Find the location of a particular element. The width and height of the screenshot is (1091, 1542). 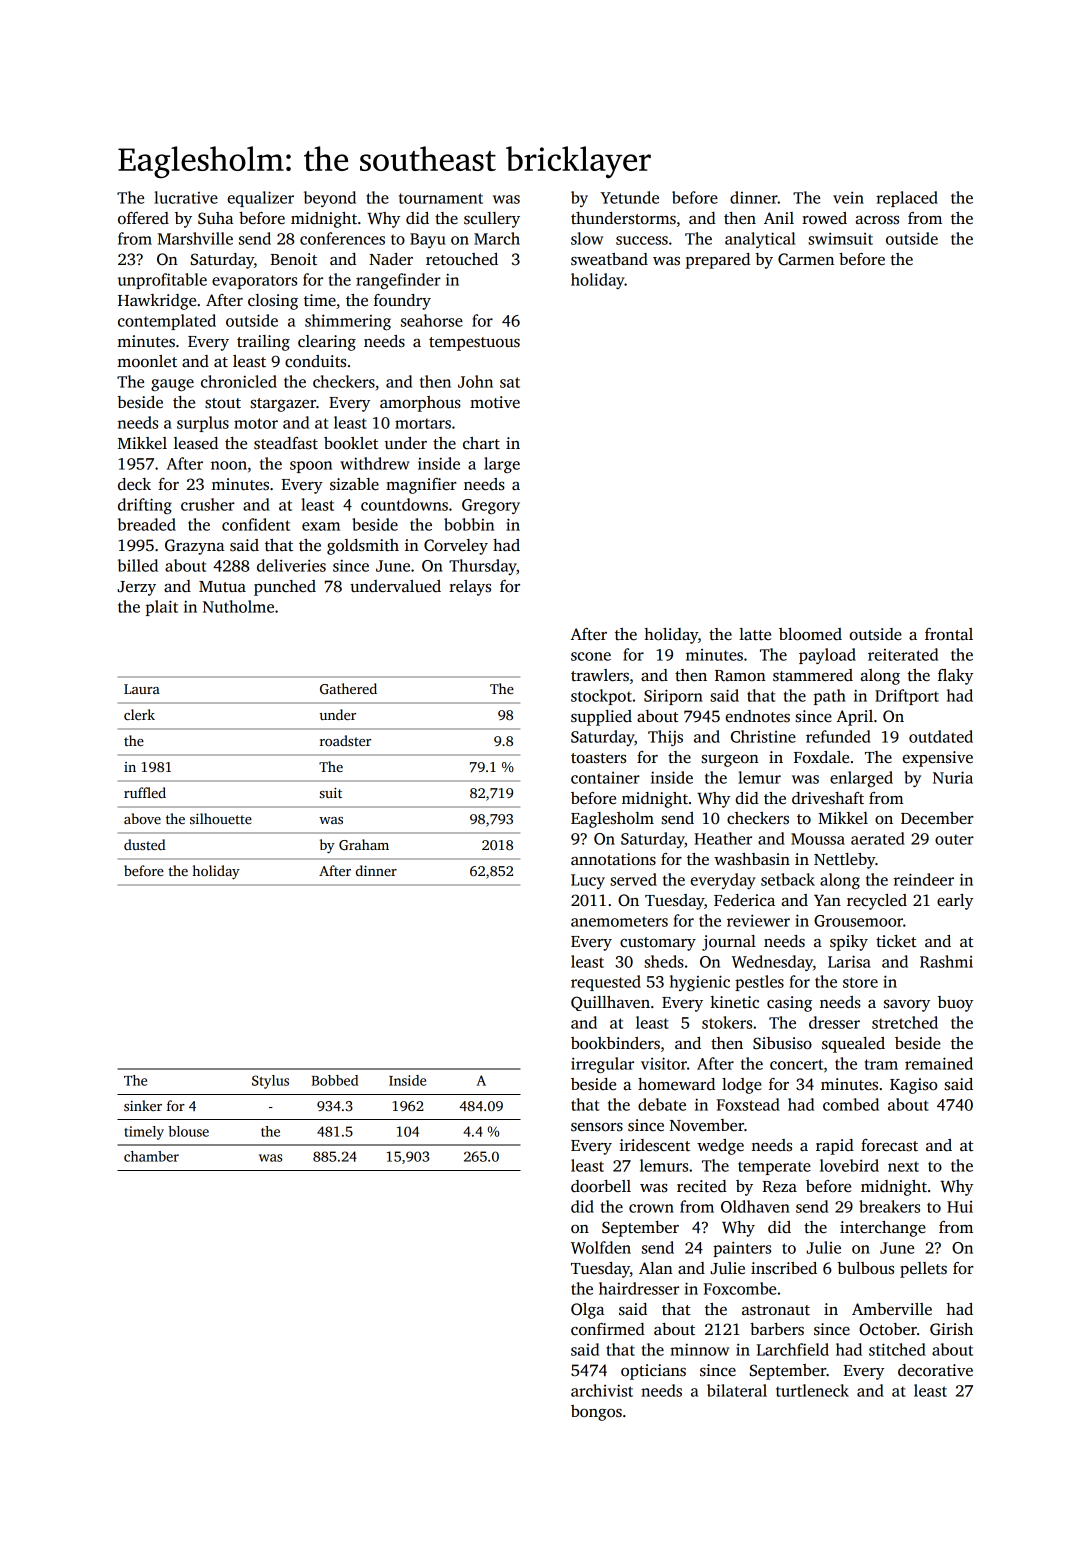

Foxcombe is located at coordinates (739, 1288).
